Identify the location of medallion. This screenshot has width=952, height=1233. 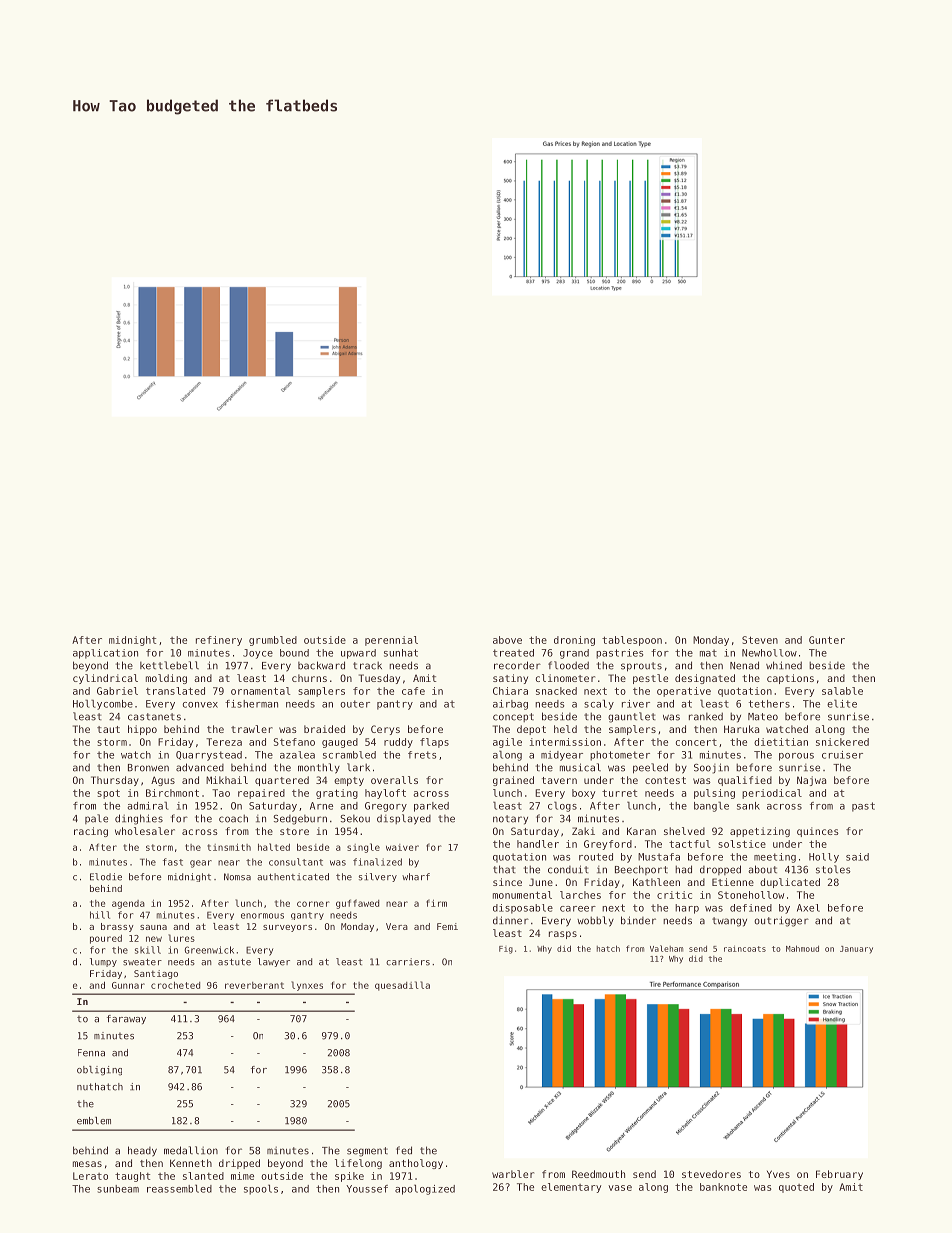
(191, 1150).
